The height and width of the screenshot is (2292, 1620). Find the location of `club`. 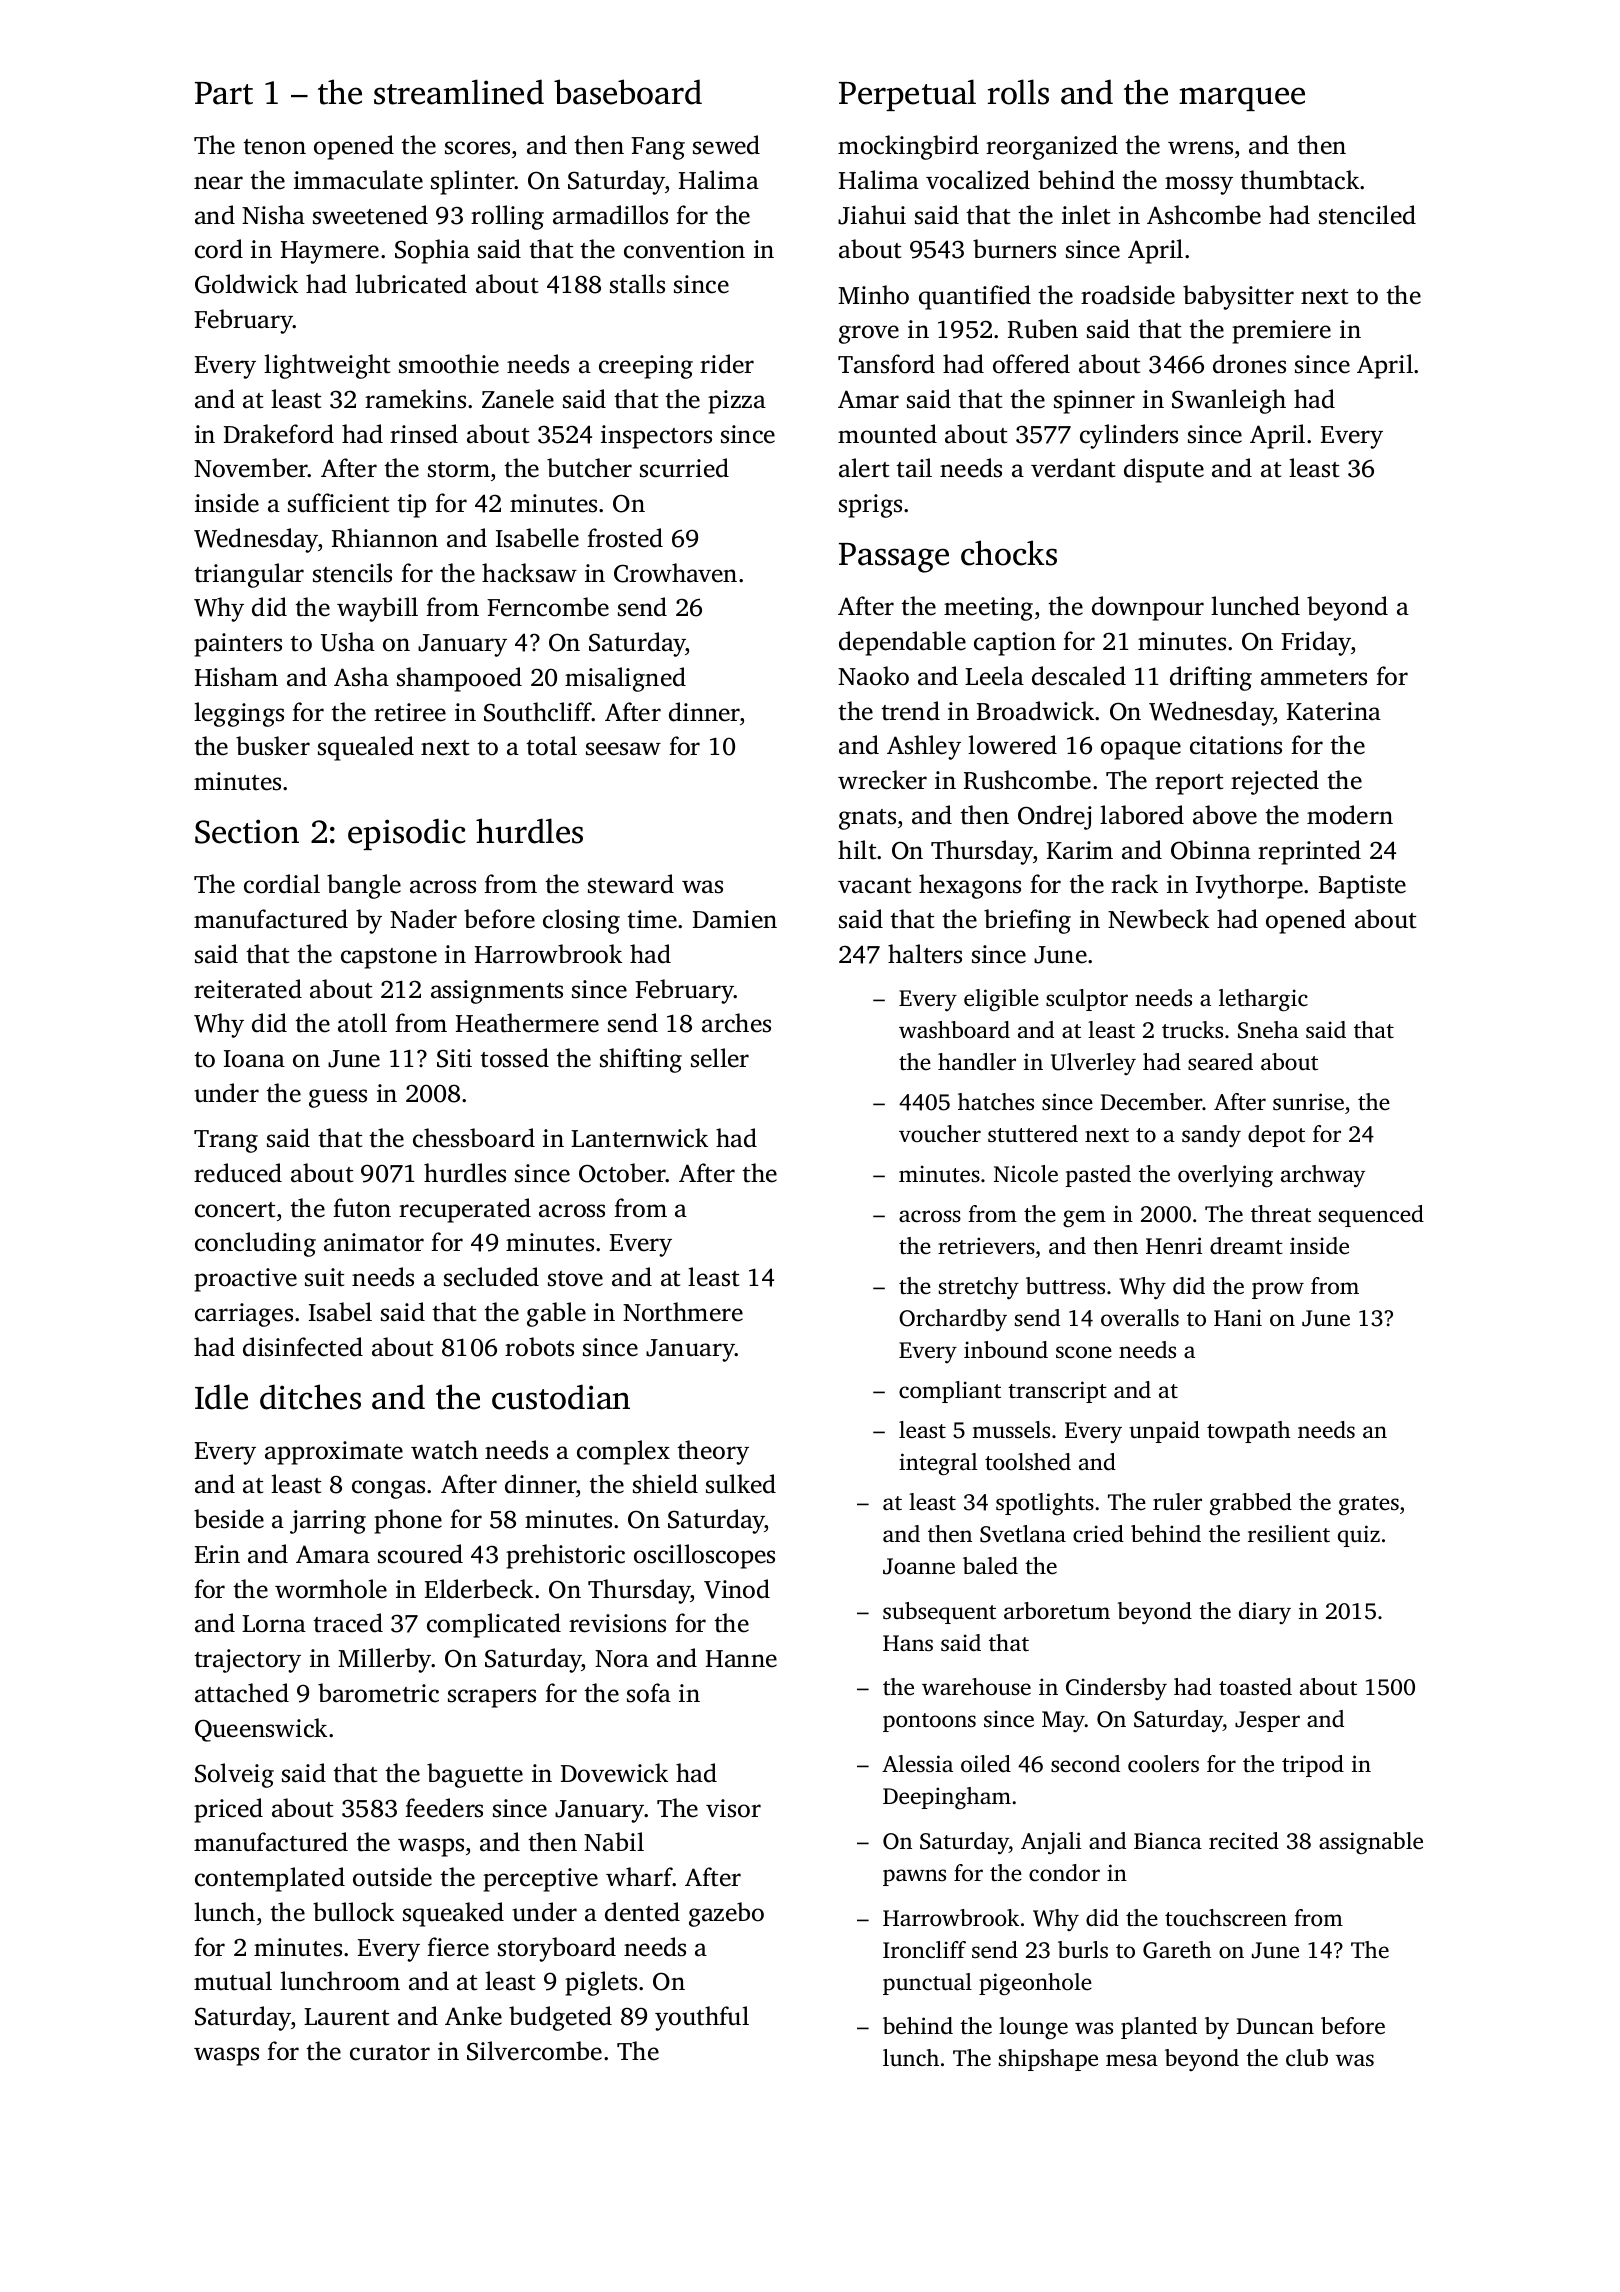

club is located at coordinates (1307, 2058).
